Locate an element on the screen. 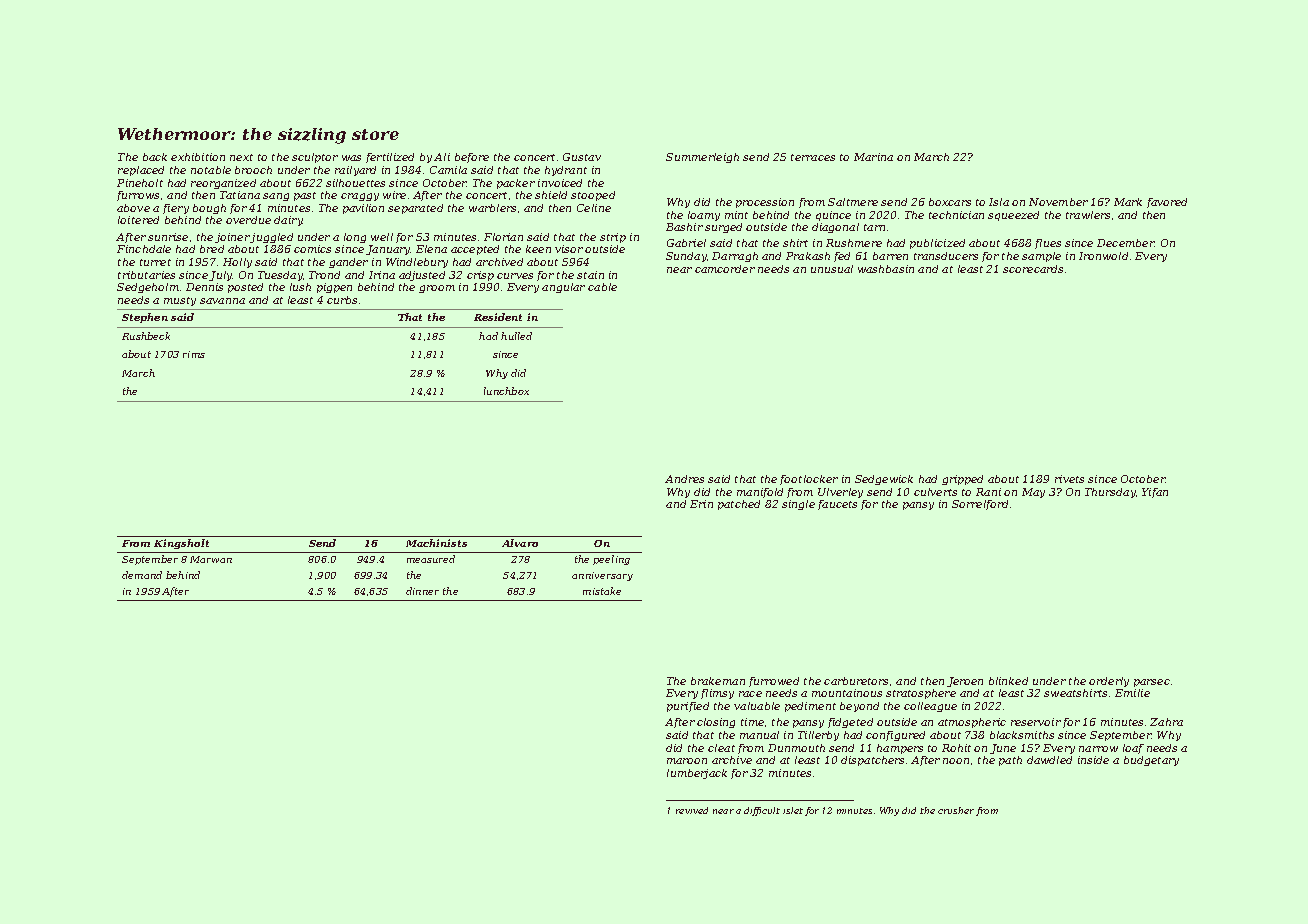  dinner is located at coordinates (422, 591).
